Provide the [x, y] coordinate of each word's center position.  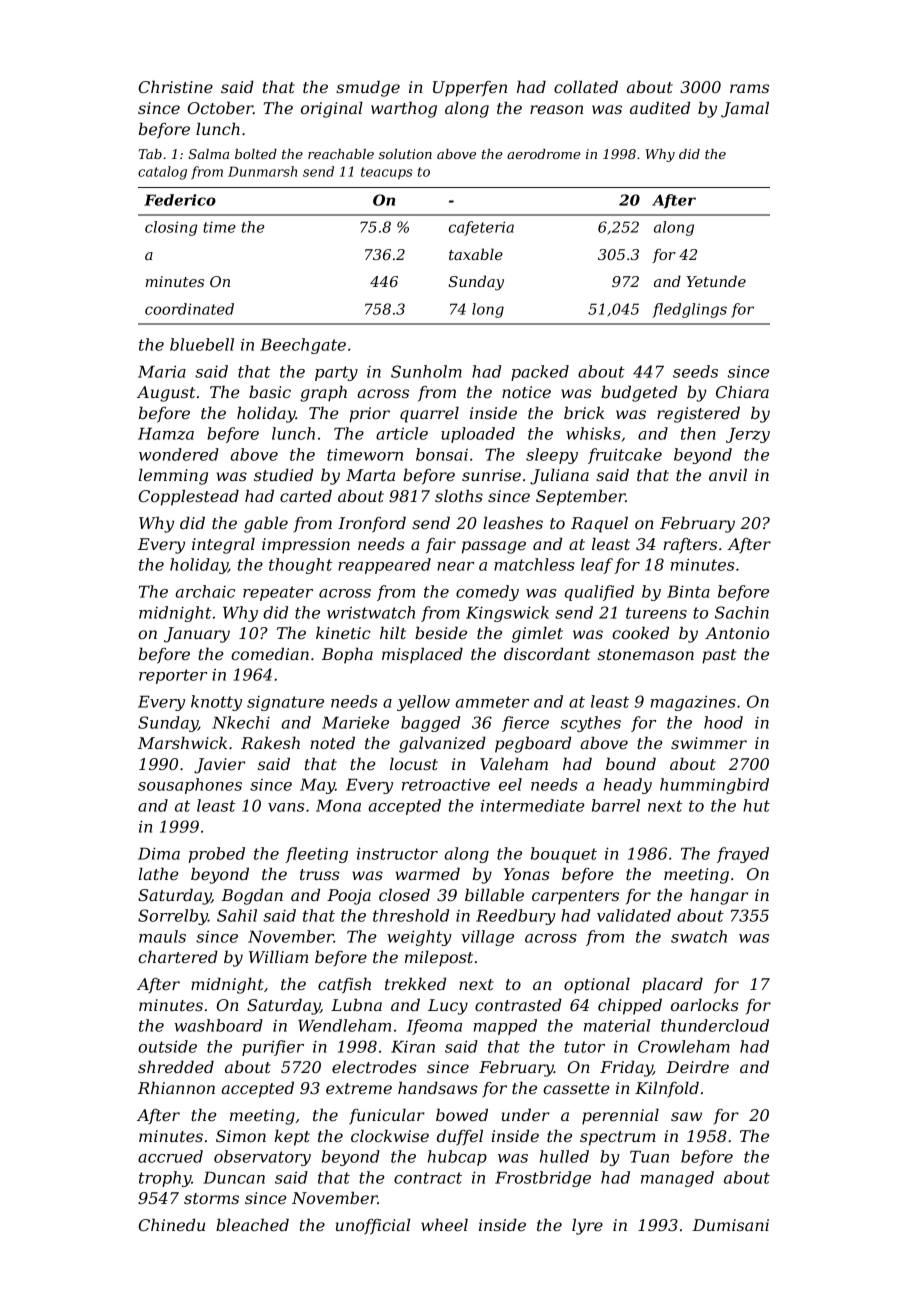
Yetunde [716, 281]
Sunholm [426, 371]
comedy [487, 593]
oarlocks [705, 1004]
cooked [640, 632]
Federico [180, 200]
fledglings [689, 310]
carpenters [575, 897]
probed [217, 855]
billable [494, 894]
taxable [476, 254]
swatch [699, 936]
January [197, 635]
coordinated [189, 309]
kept [292, 1137]
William [278, 956]
